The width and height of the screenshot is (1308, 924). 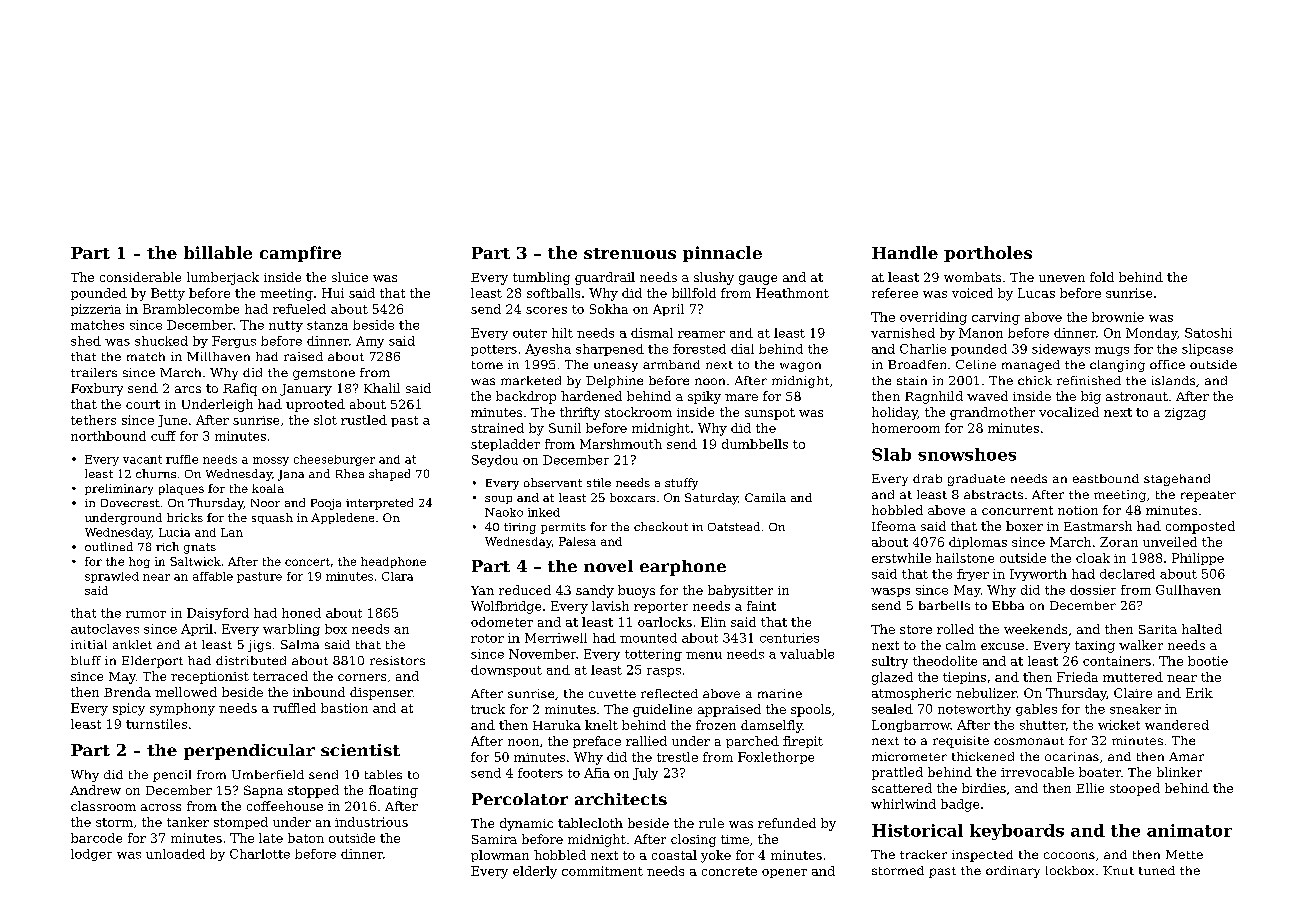 What do you see at coordinates (1202, 629) in the screenshot?
I see `halted` at bounding box center [1202, 629].
